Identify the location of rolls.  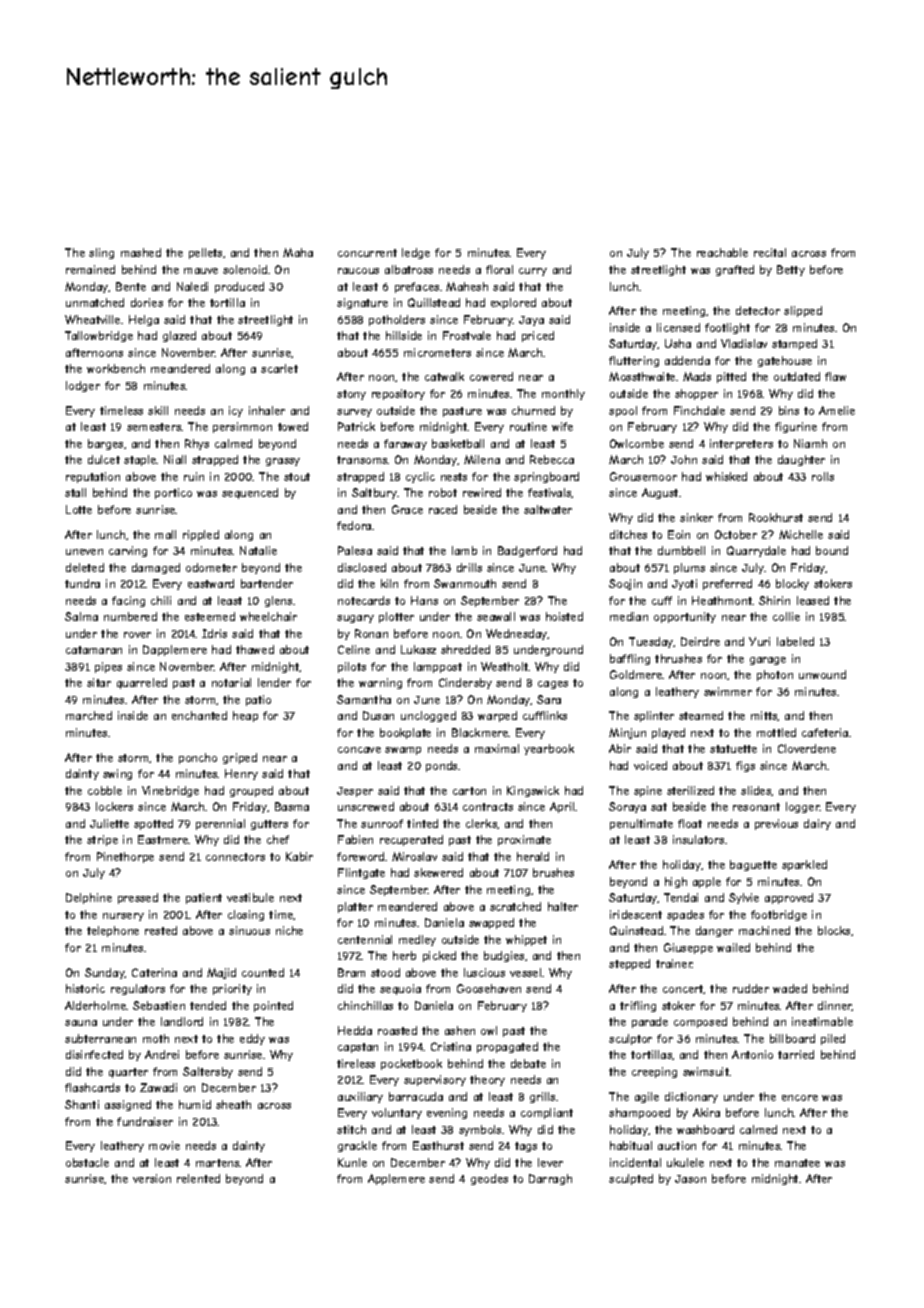
(823, 476).
